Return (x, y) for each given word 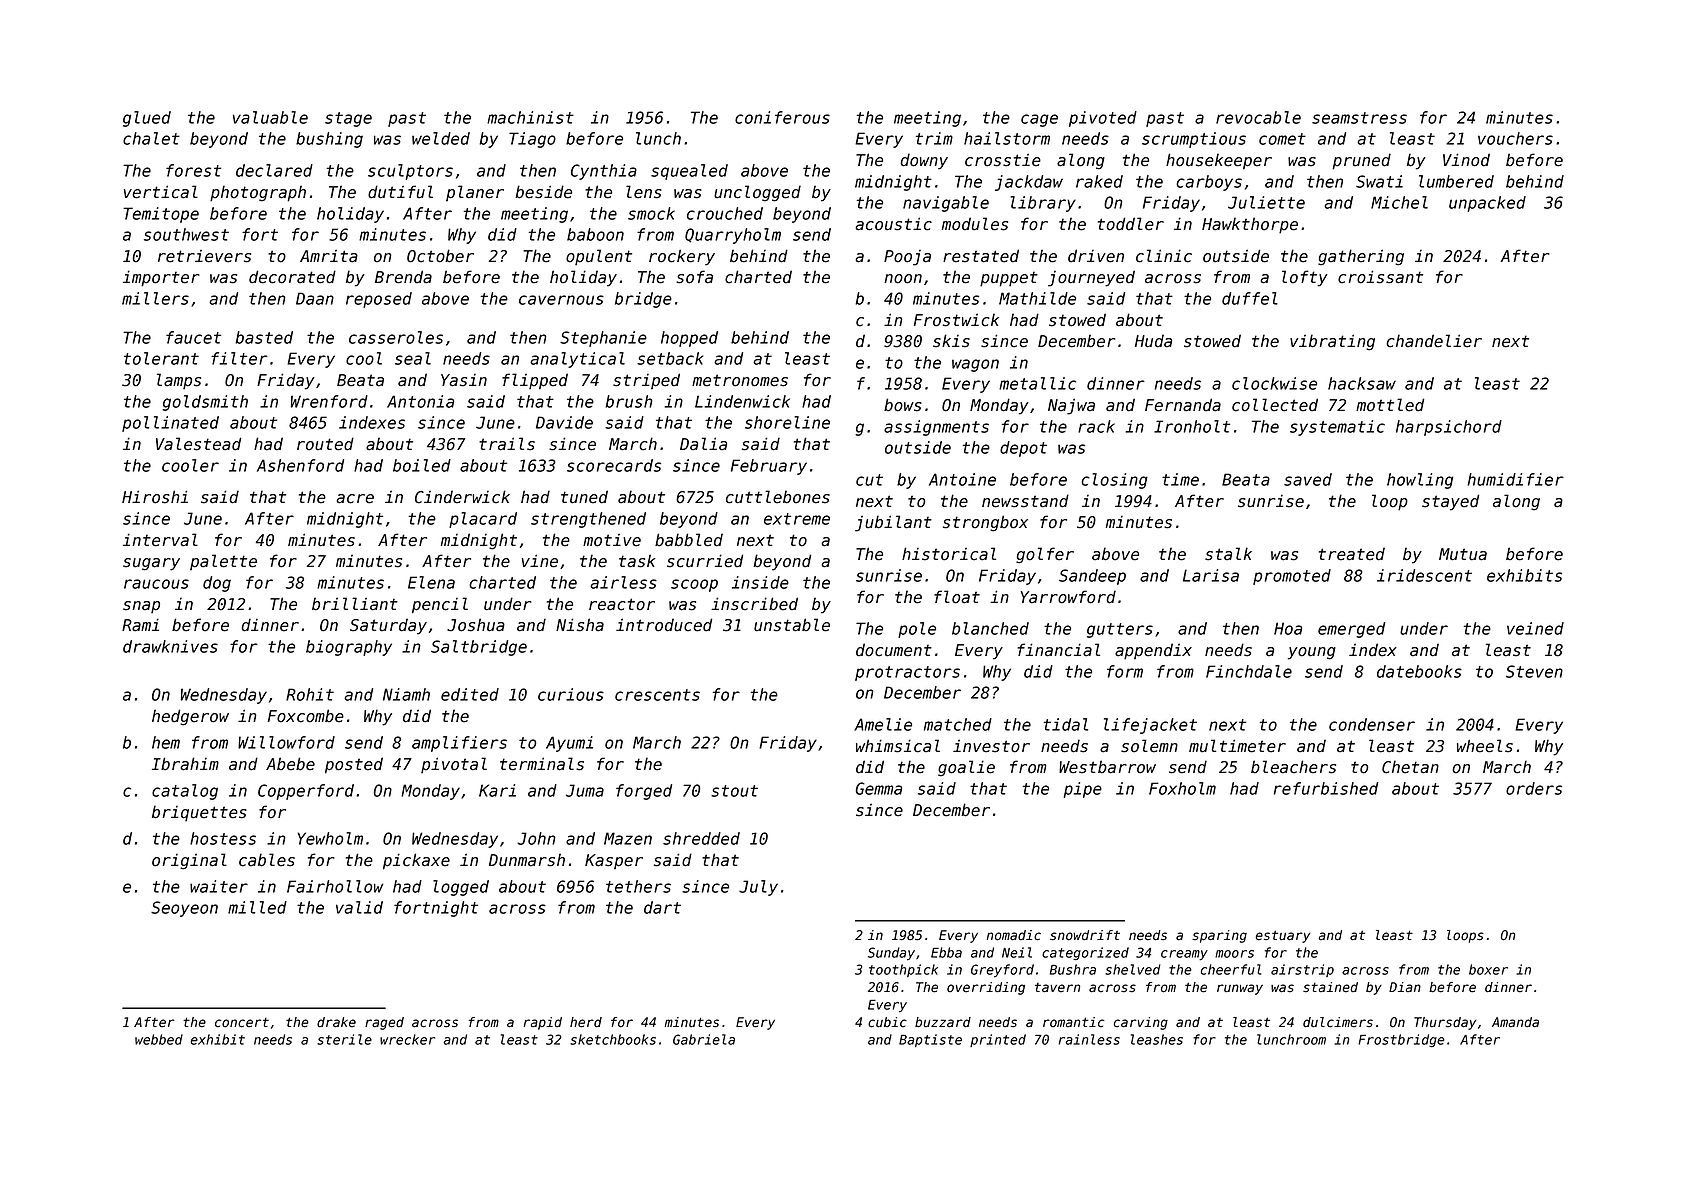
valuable (270, 117)
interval (160, 540)
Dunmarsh (527, 860)
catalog (185, 792)
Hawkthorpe (1250, 225)
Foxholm (1182, 788)
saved (1308, 479)
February (769, 467)
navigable (946, 204)
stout (734, 791)
